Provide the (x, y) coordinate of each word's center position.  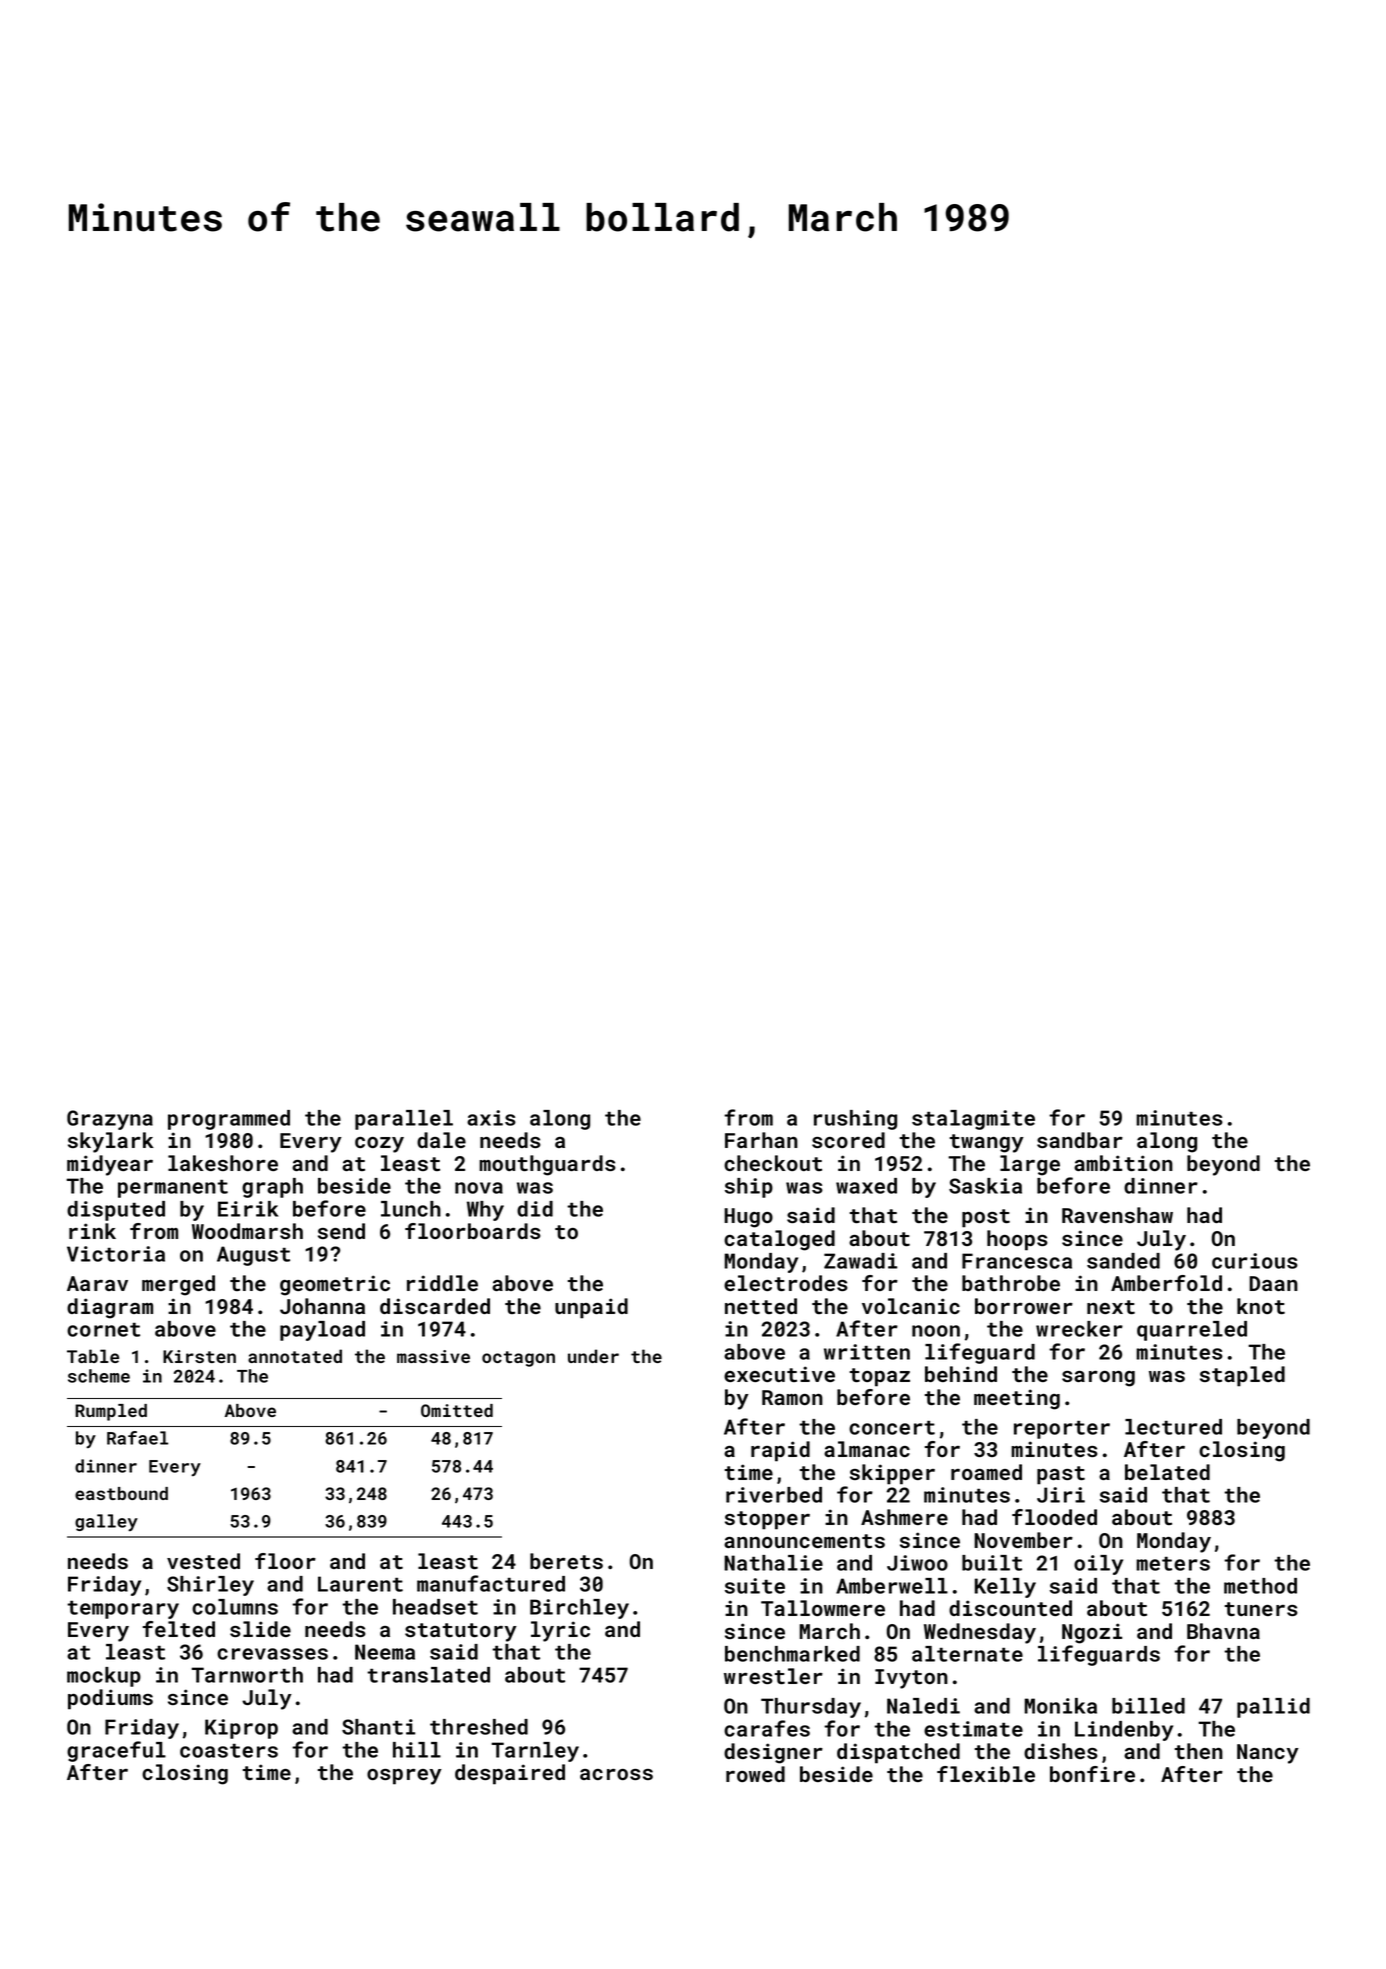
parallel (404, 1120)
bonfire (1092, 1774)
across (616, 1774)
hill (417, 1750)
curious (1255, 1261)
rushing (855, 1120)
